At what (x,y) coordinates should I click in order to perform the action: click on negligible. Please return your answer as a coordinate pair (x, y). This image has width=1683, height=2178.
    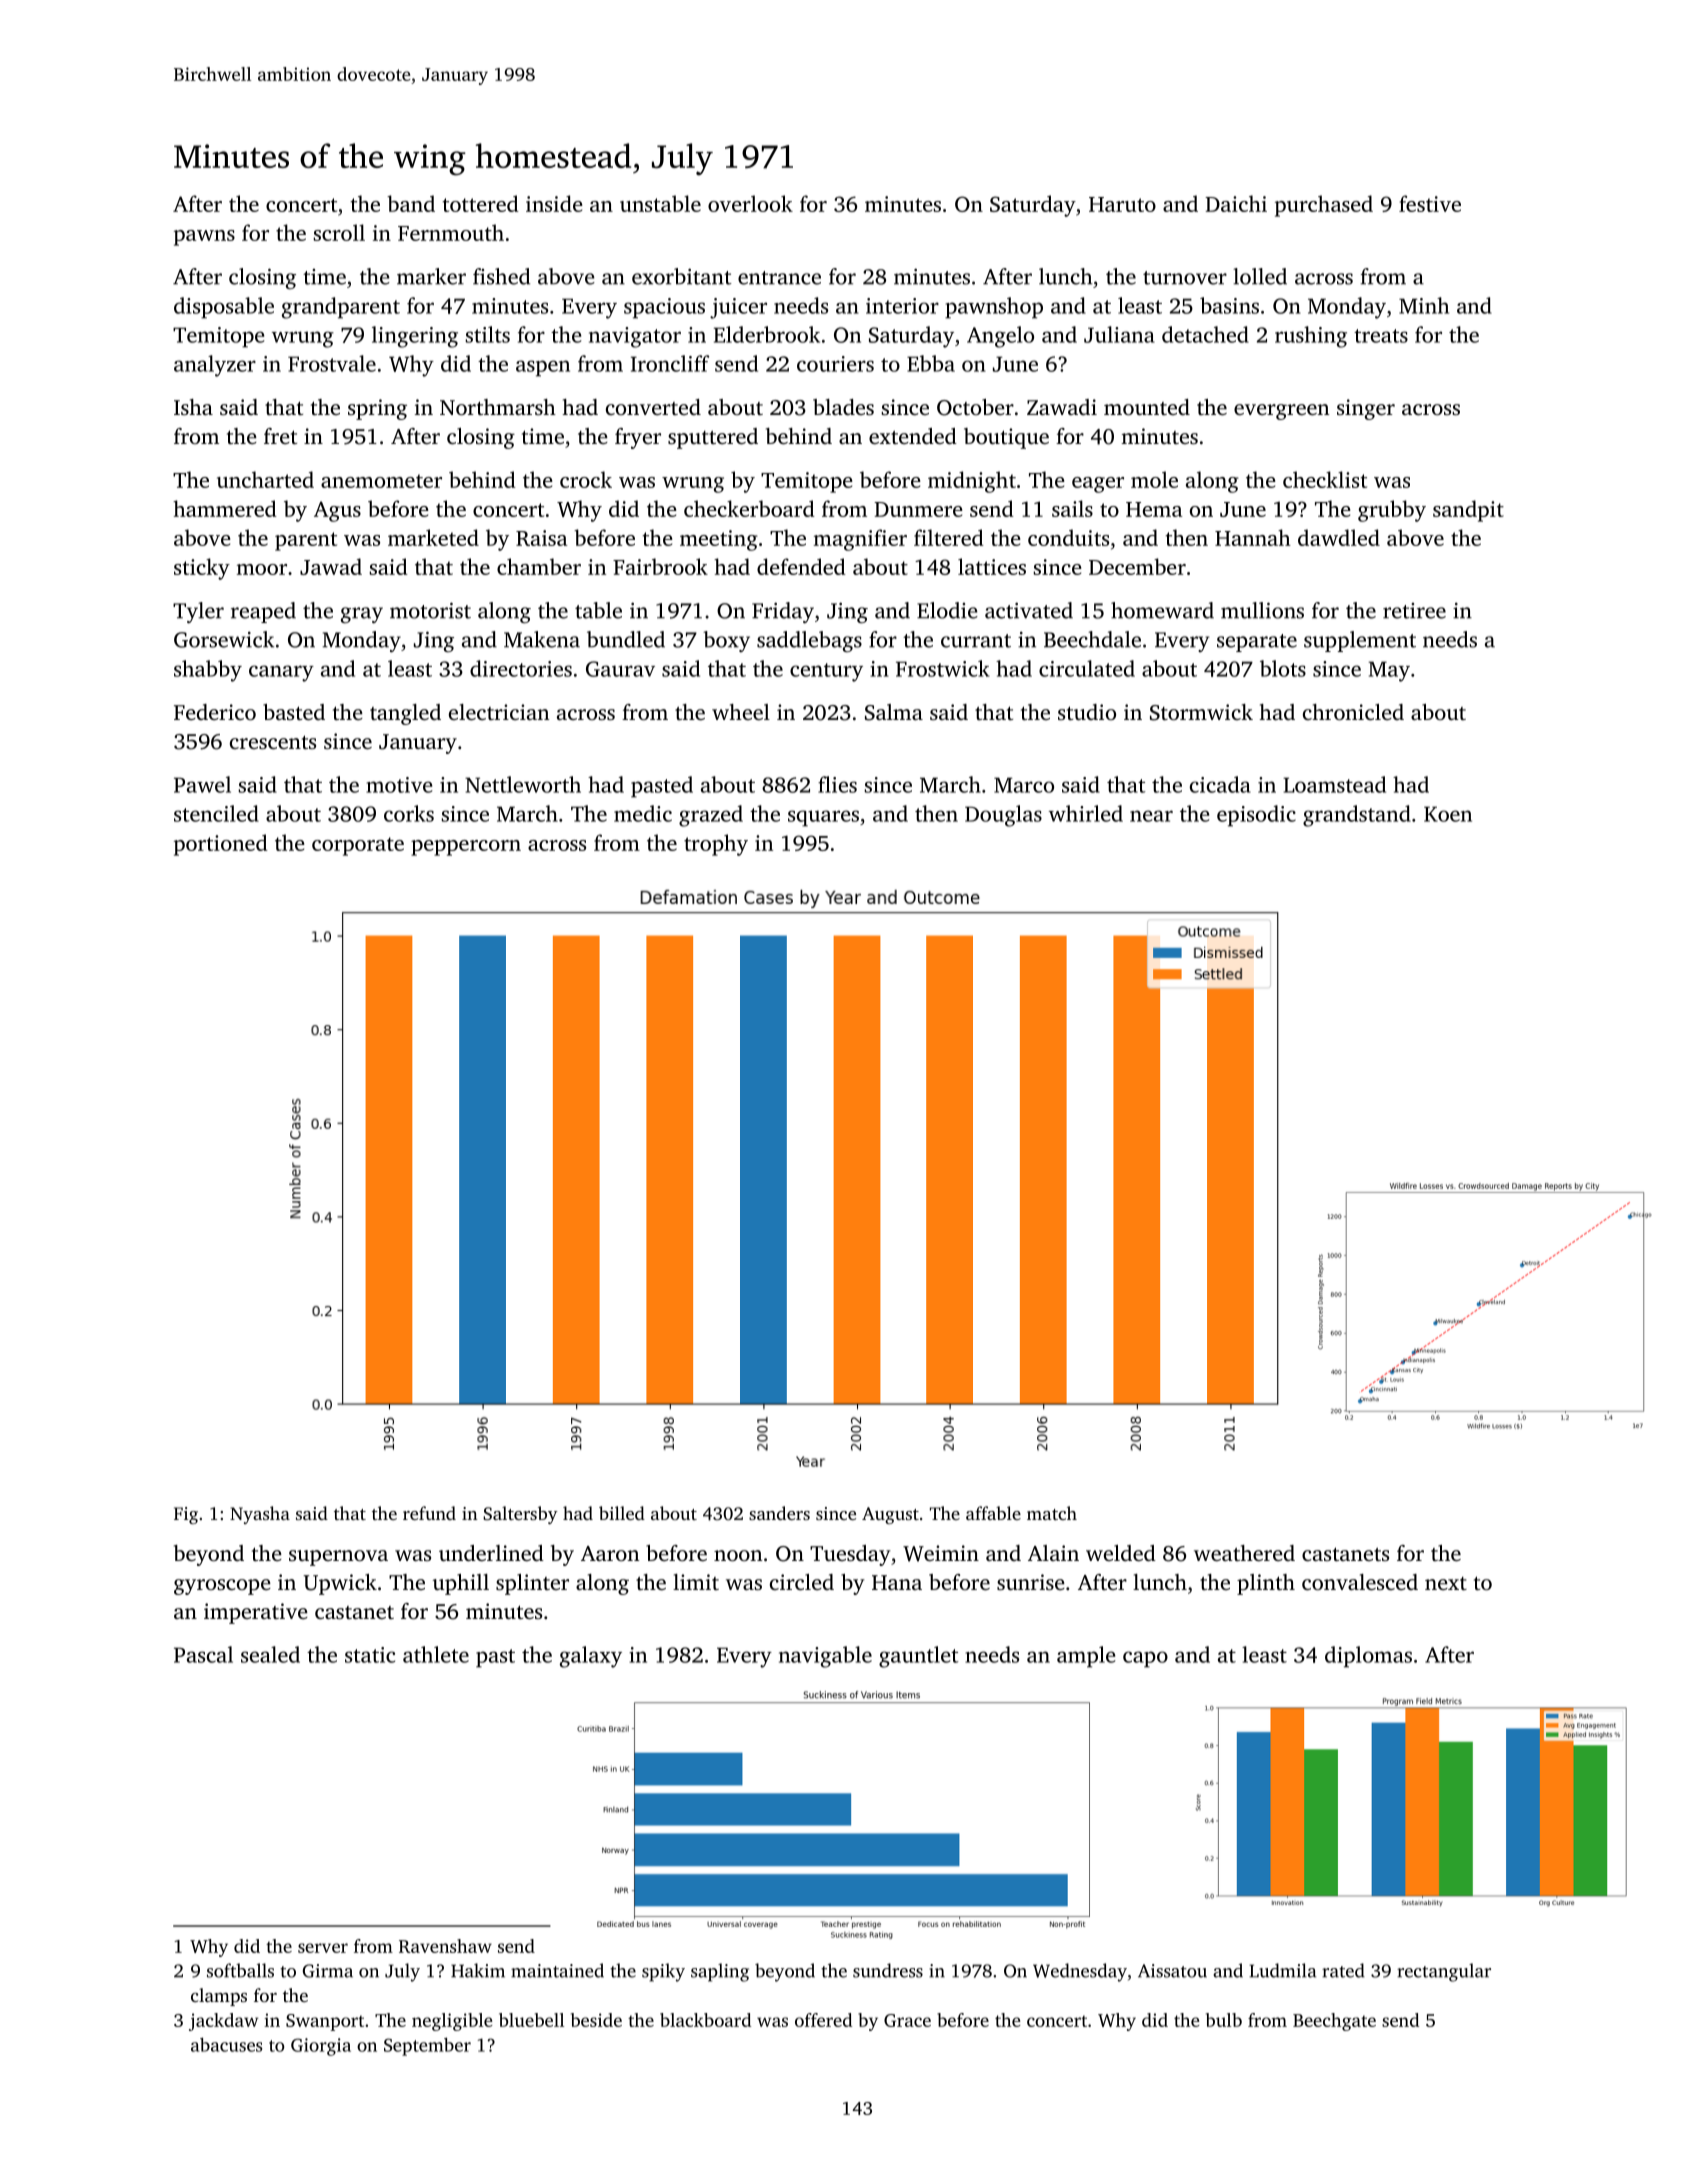
    Looking at the image, I should click on (452, 2022).
